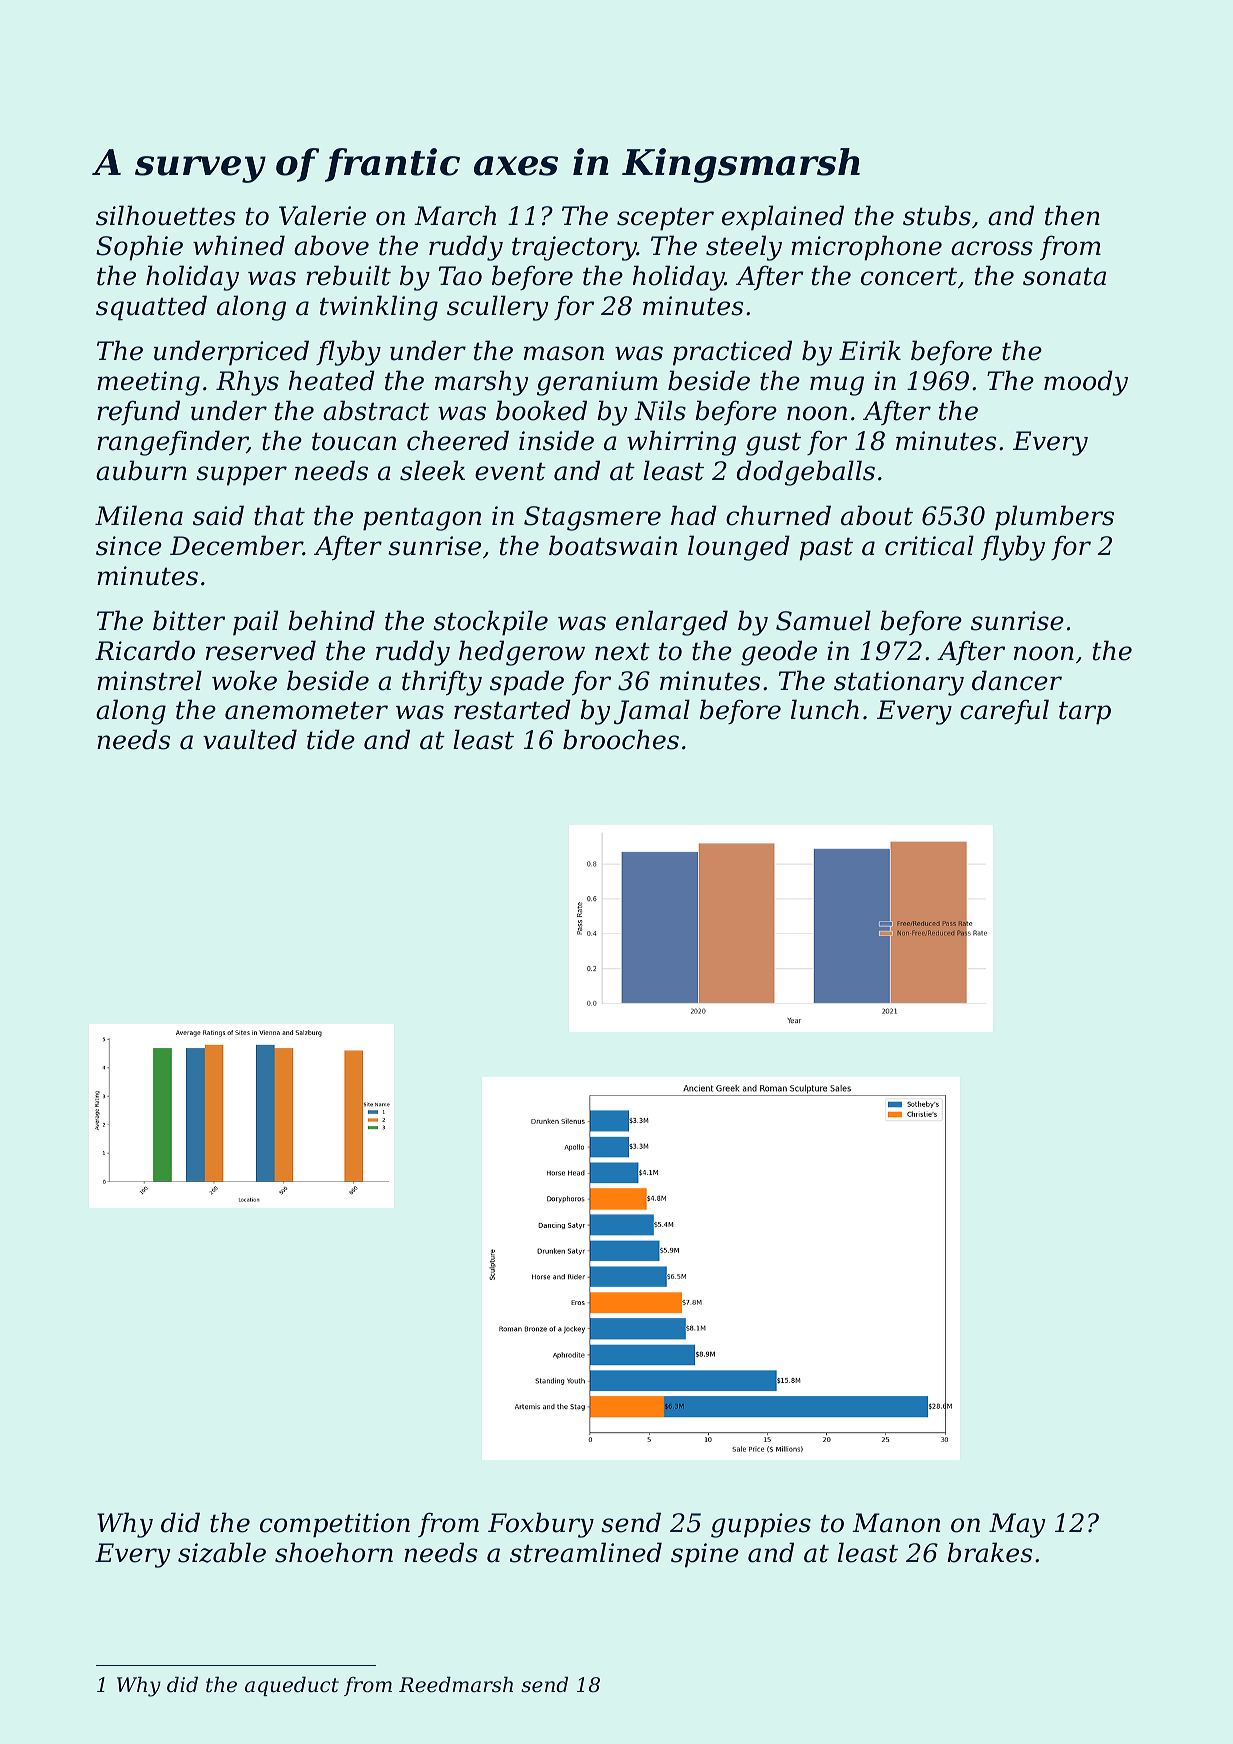 The image size is (1233, 1744). What do you see at coordinates (139, 248) in the document?
I see `Sophie` at bounding box center [139, 248].
